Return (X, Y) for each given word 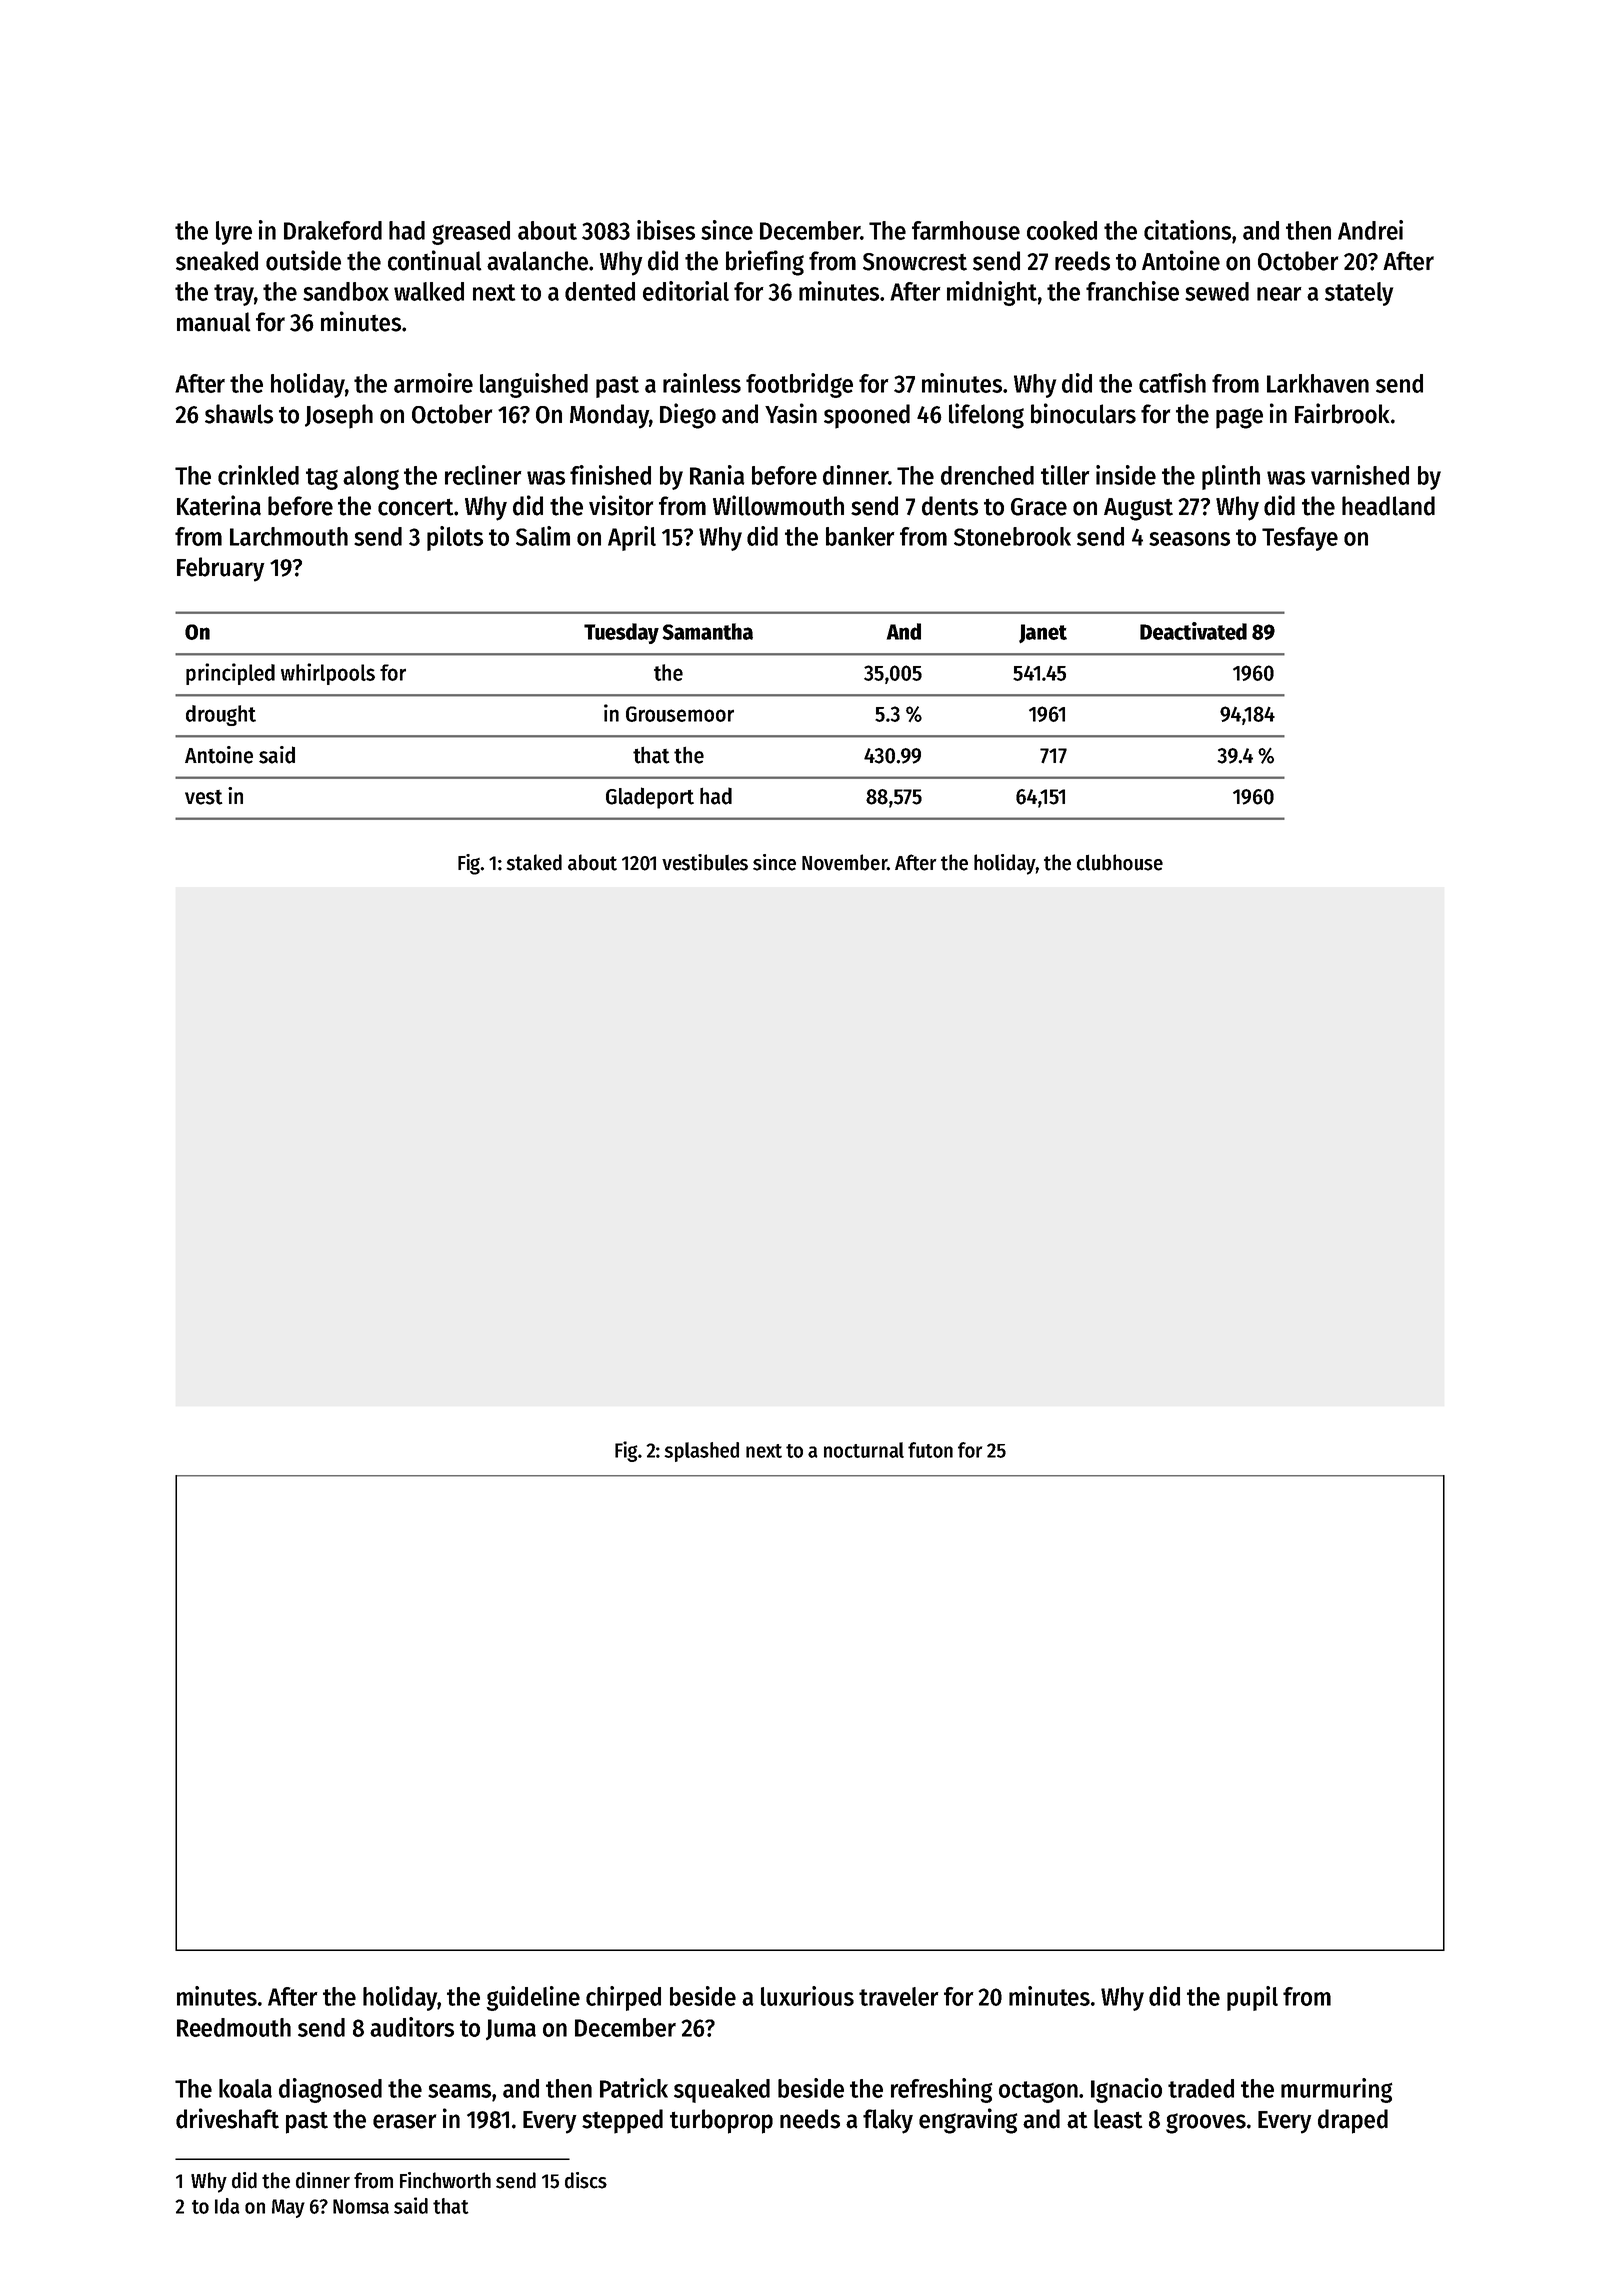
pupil (1252, 1998)
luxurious (807, 1996)
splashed (701, 1452)
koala (245, 2088)
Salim (543, 536)
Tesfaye (1300, 539)
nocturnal (864, 1450)
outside (303, 260)
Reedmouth (234, 2027)
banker (860, 536)
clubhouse (1120, 862)
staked (534, 862)
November (844, 862)
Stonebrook (1012, 536)
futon (930, 1450)
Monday (609, 416)
